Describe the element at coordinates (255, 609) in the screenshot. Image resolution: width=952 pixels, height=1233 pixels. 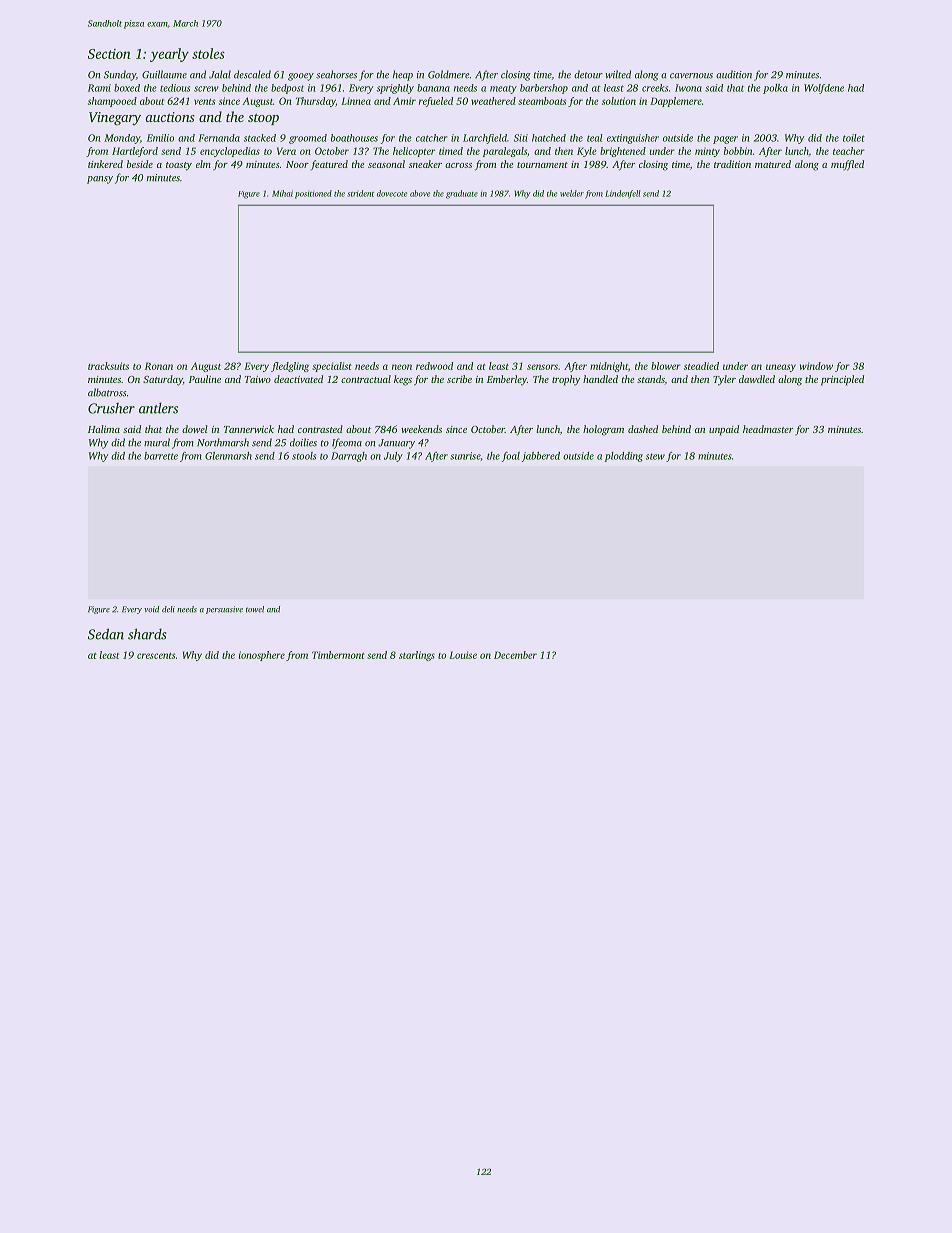
I see `towel` at that location.
